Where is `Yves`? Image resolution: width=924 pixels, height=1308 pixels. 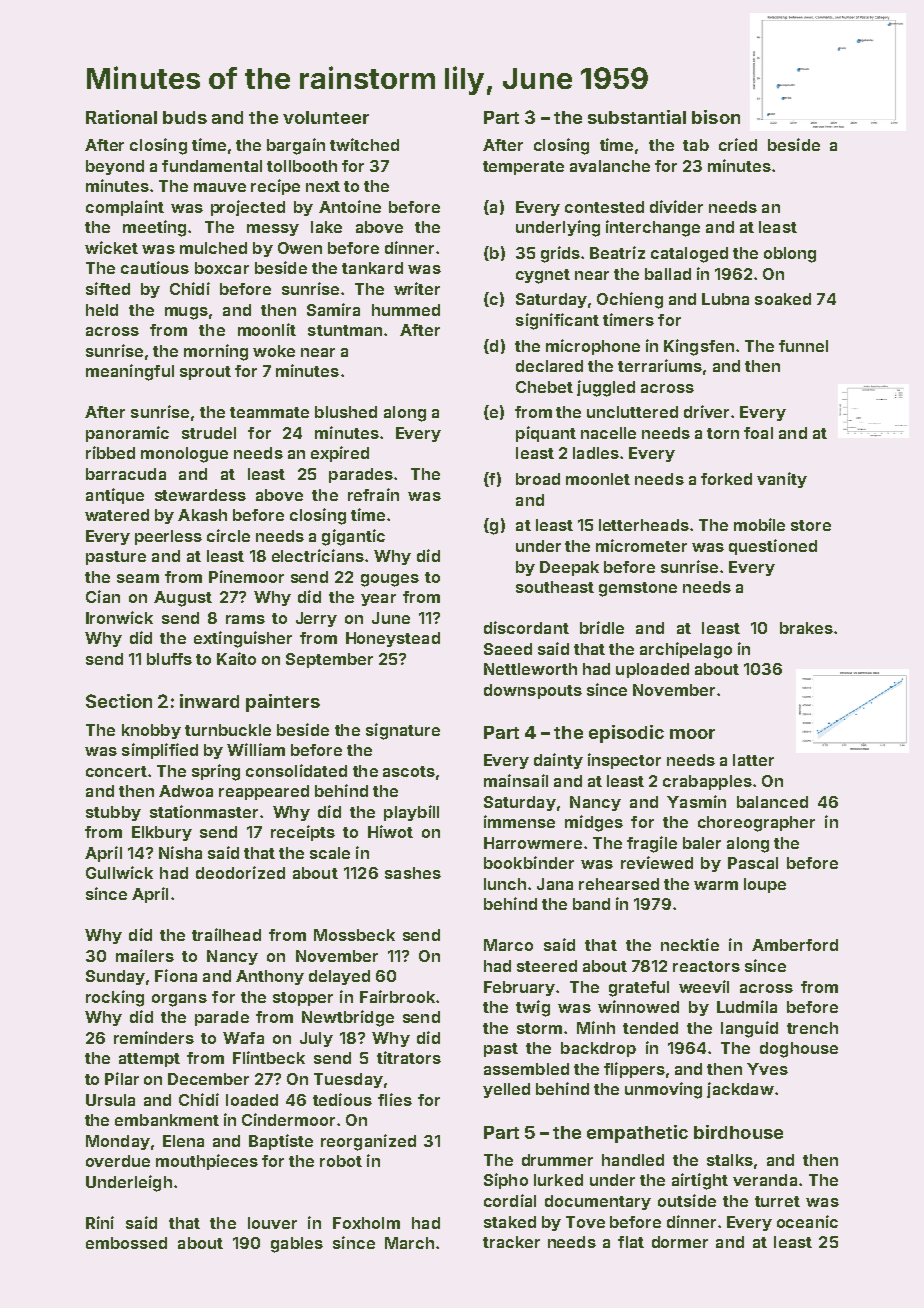
Yves is located at coordinates (767, 1069).
